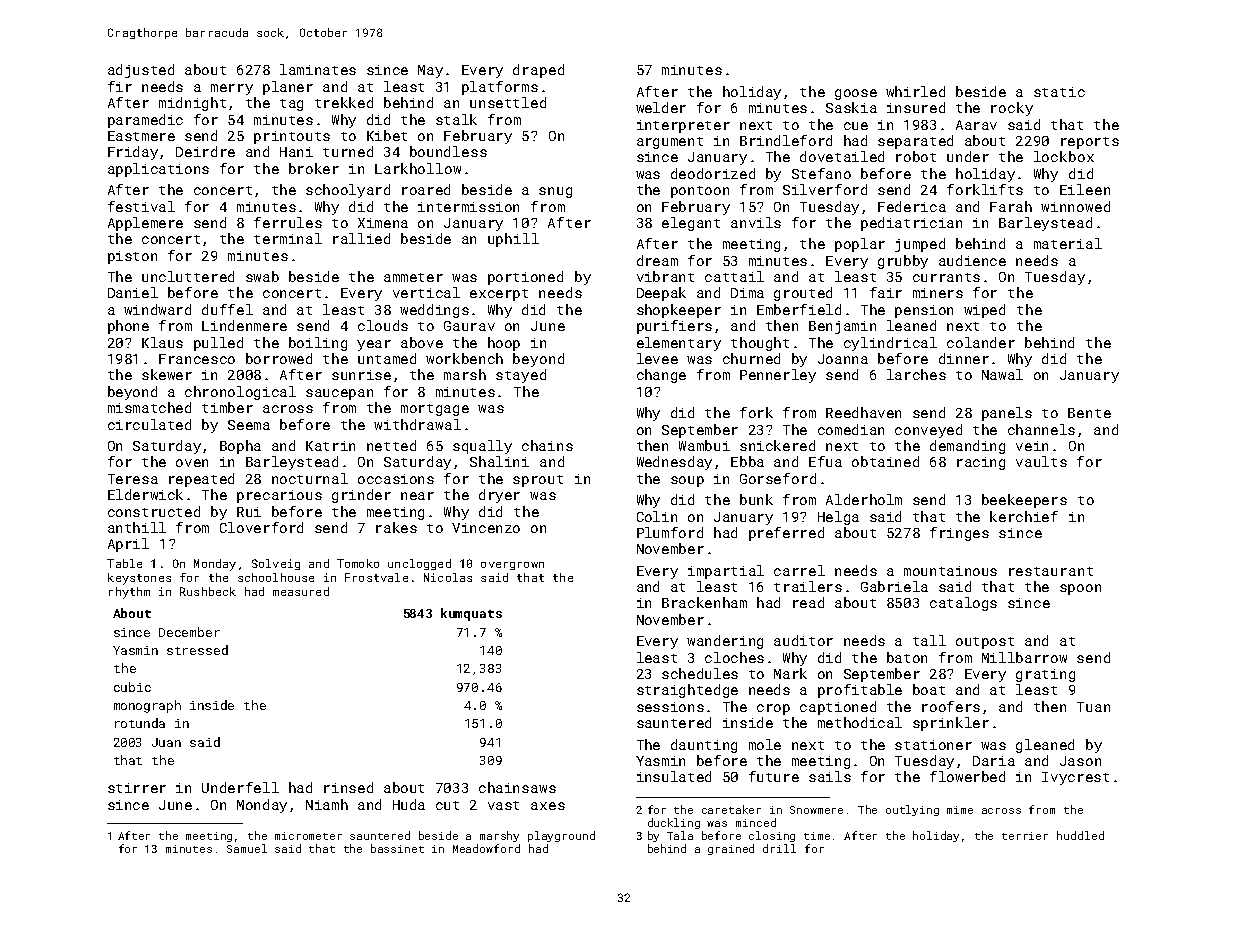 The height and width of the document is (952, 1233). I want to click on Efua, so click(825, 461).
